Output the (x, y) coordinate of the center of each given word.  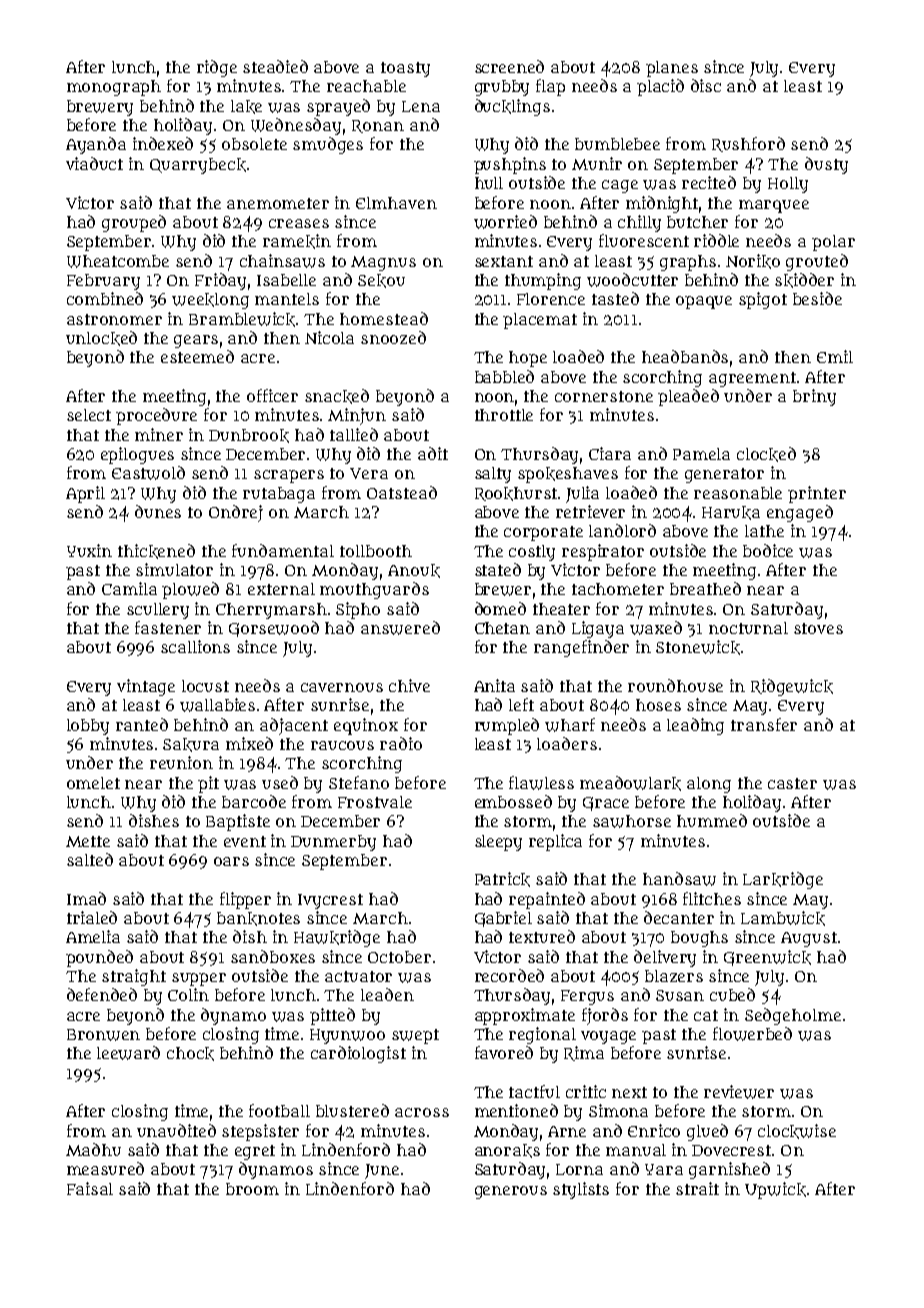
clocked (766, 454)
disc (706, 85)
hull (489, 183)
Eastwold (148, 473)
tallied (354, 434)
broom (252, 1189)
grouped (134, 223)
